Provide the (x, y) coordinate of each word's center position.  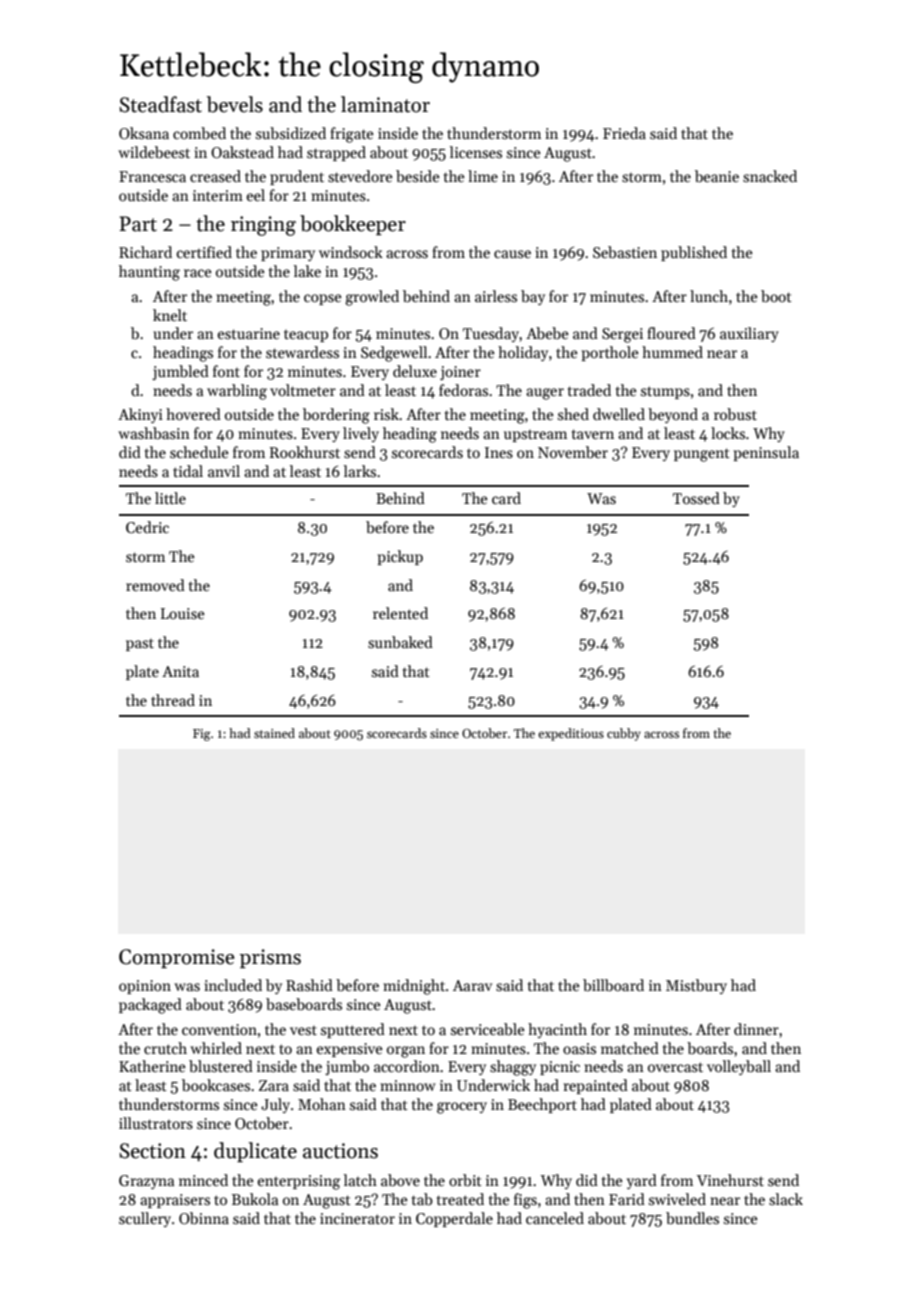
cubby (624, 734)
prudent (297, 177)
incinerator (357, 1218)
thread (173, 700)
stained (274, 733)
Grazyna (146, 1182)
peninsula (766, 453)
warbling (237, 392)
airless (496, 296)
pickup (400, 557)
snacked (770, 176)
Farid (627, 1199)
